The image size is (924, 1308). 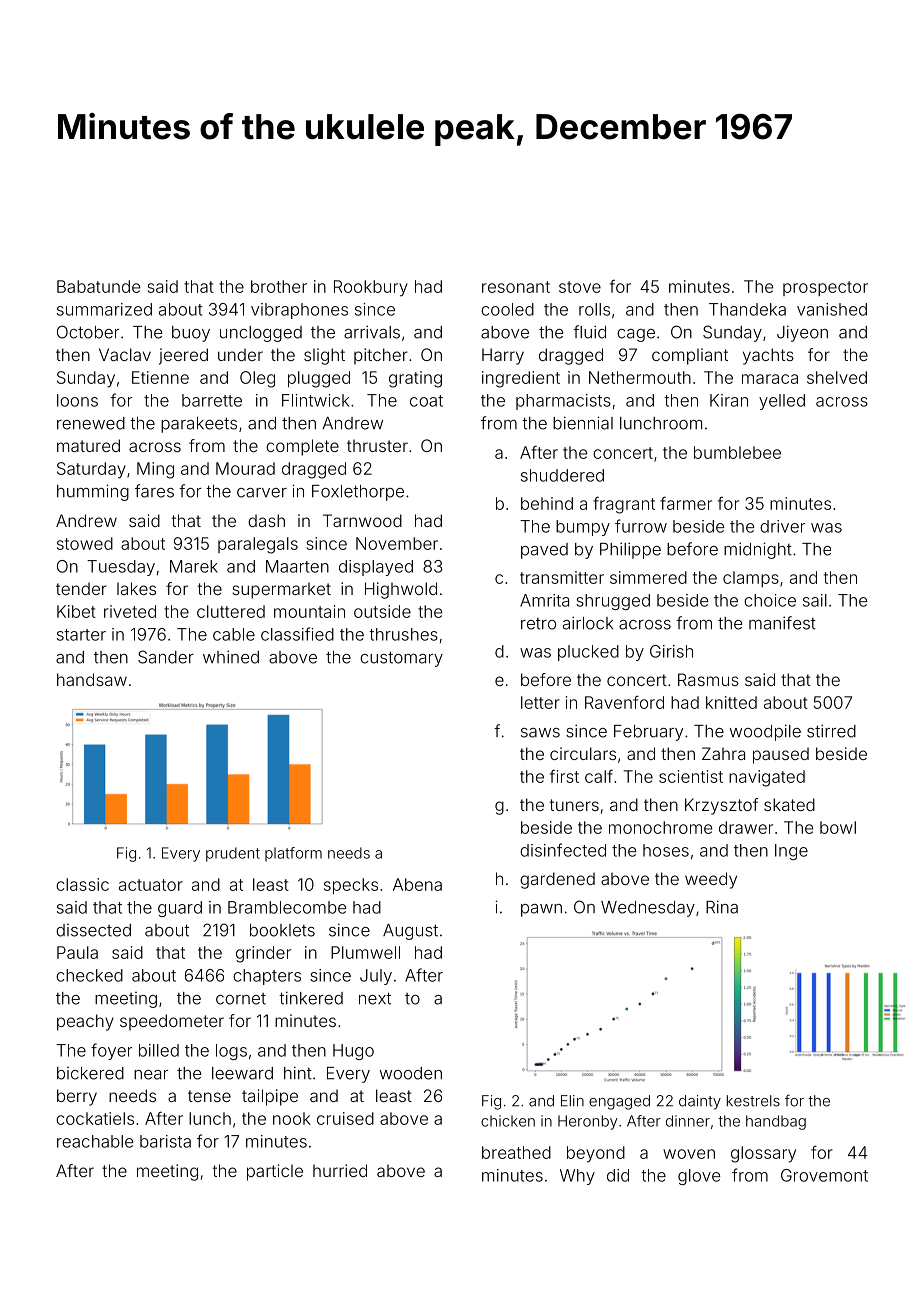 What do you see at coordinates (98, 286) in the screenshot?
I see `Babatunde` at bounding box center [98, 286].
